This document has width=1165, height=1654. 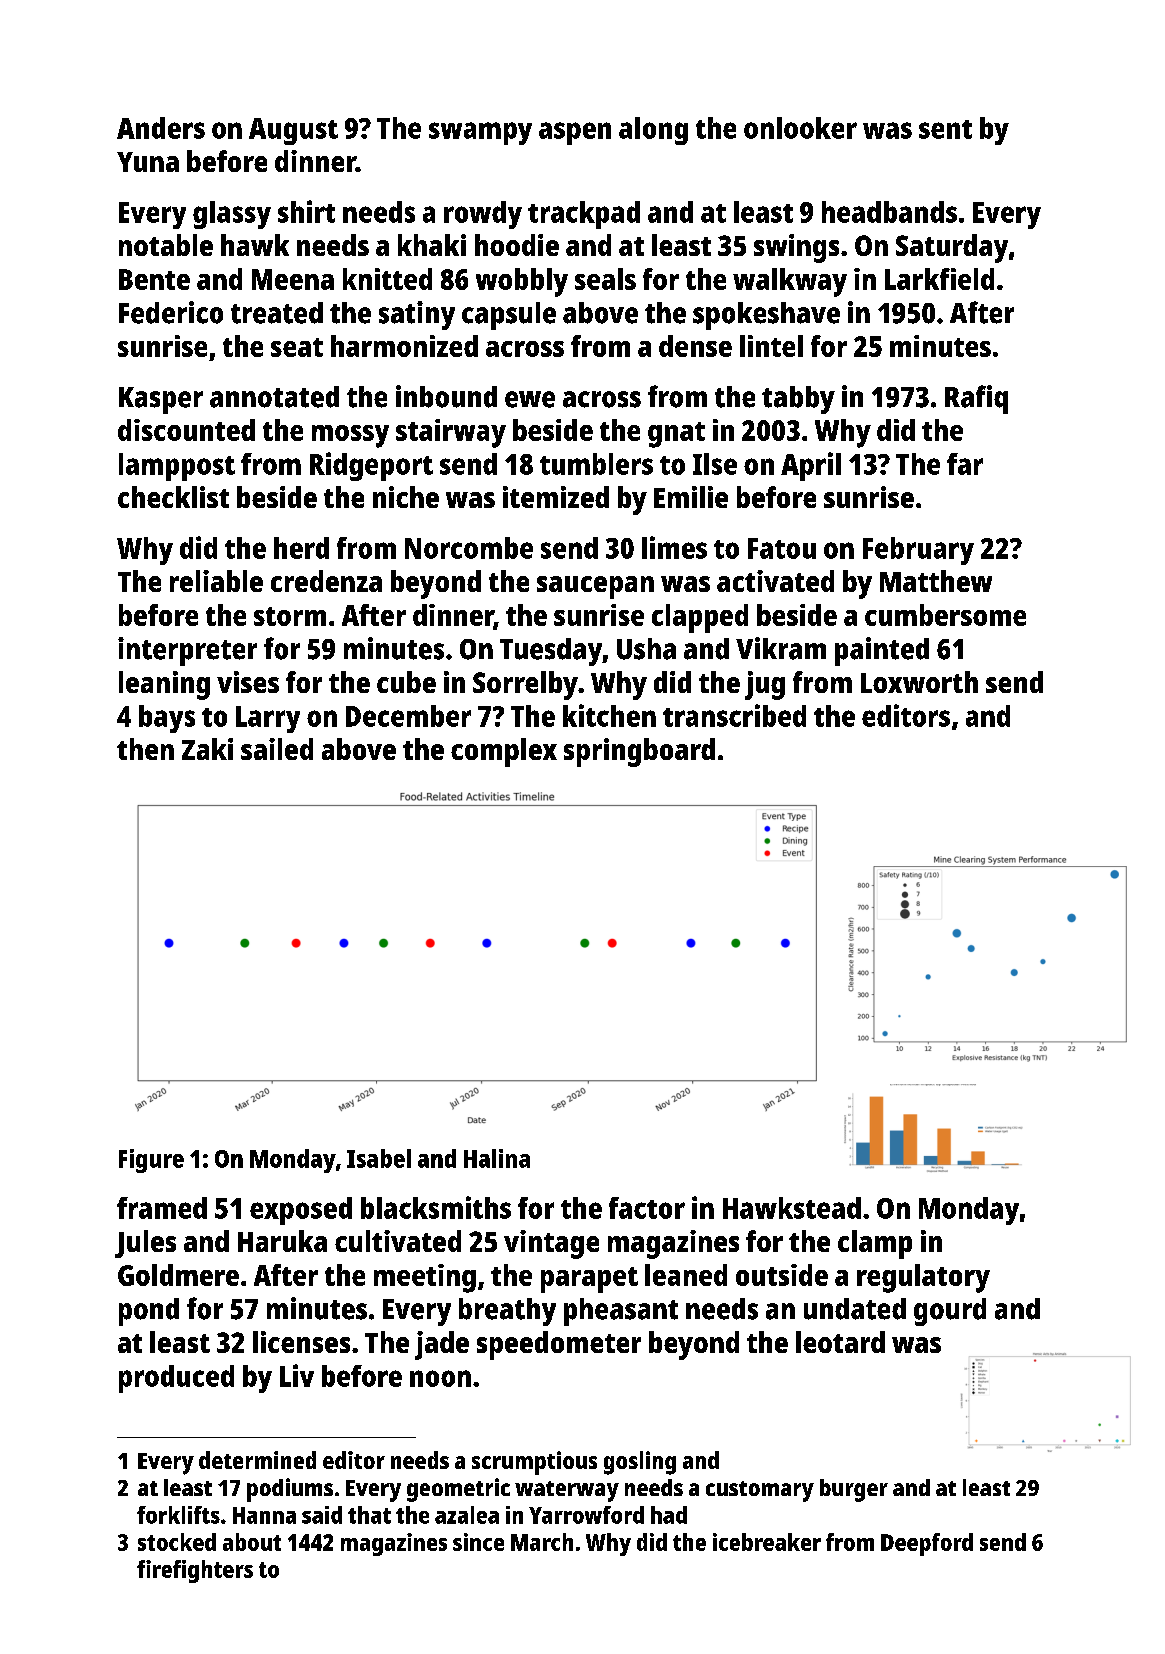 I want to click on glassy, so click(x=232, y=215).
